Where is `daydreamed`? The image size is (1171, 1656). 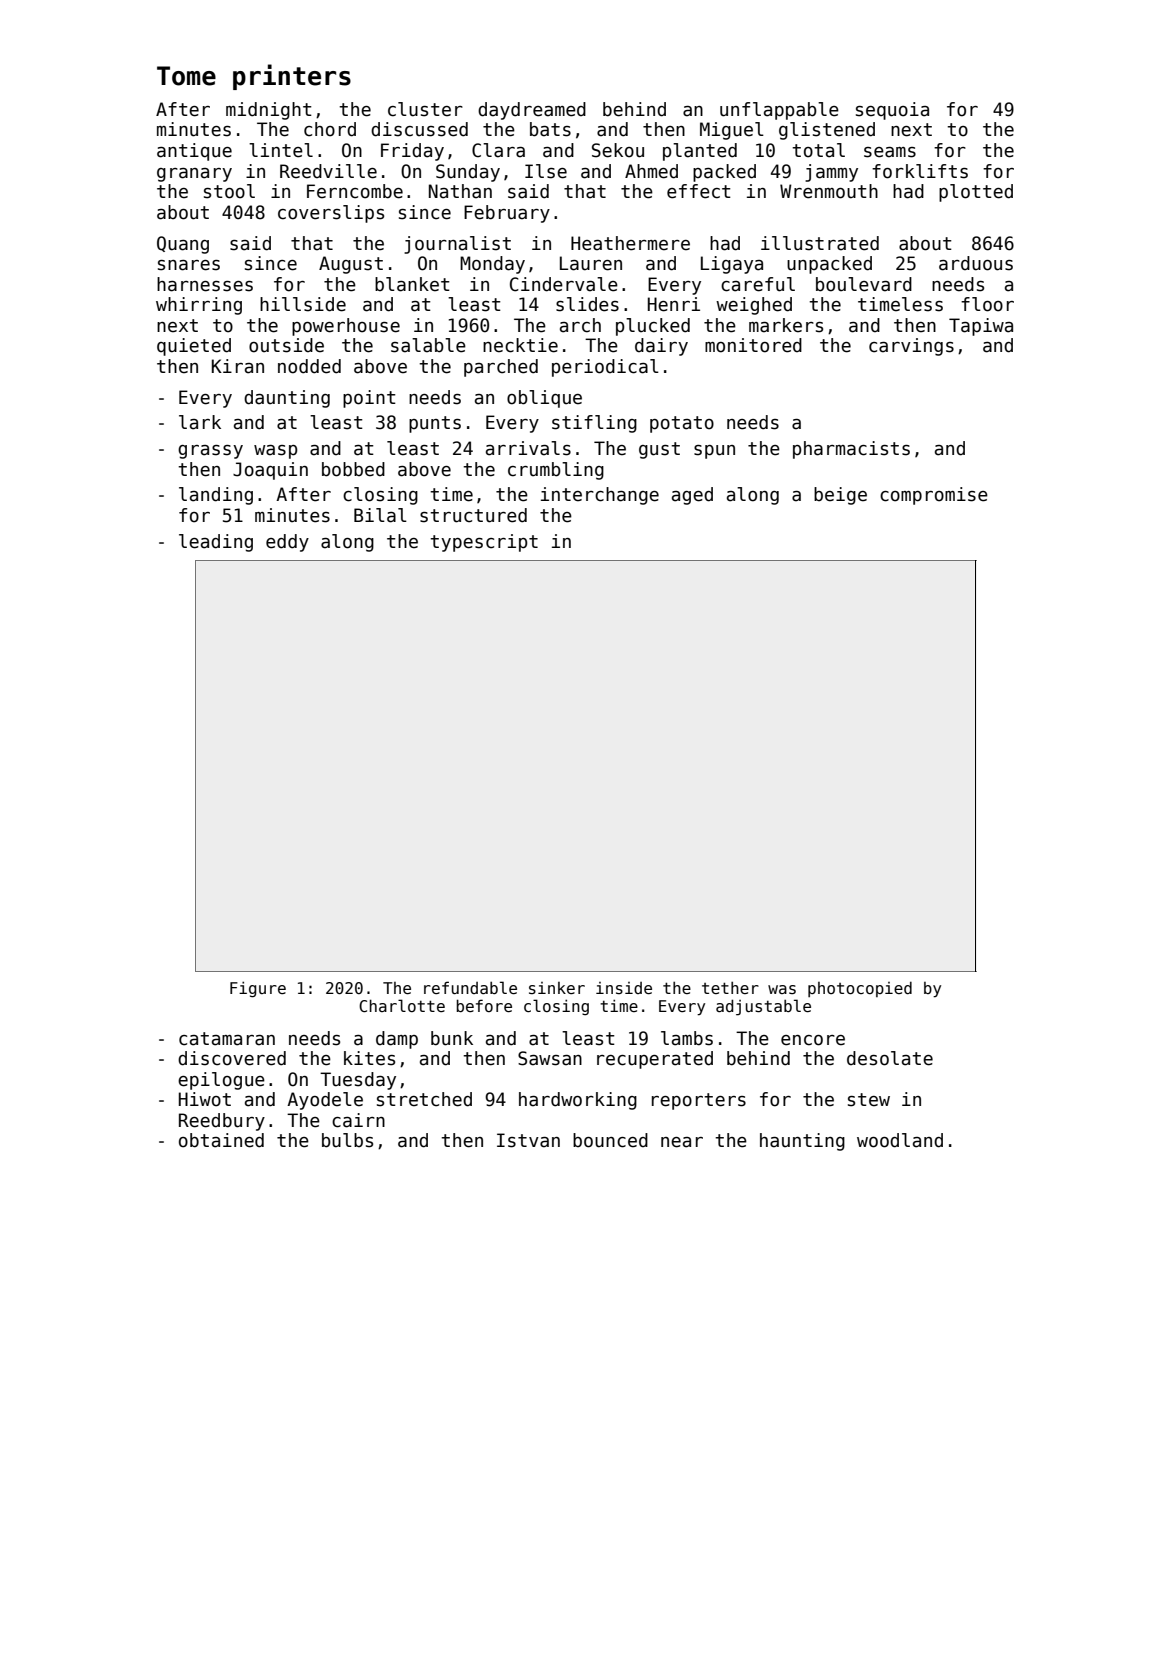
daydreamed is located at coordinates (532, 111).
